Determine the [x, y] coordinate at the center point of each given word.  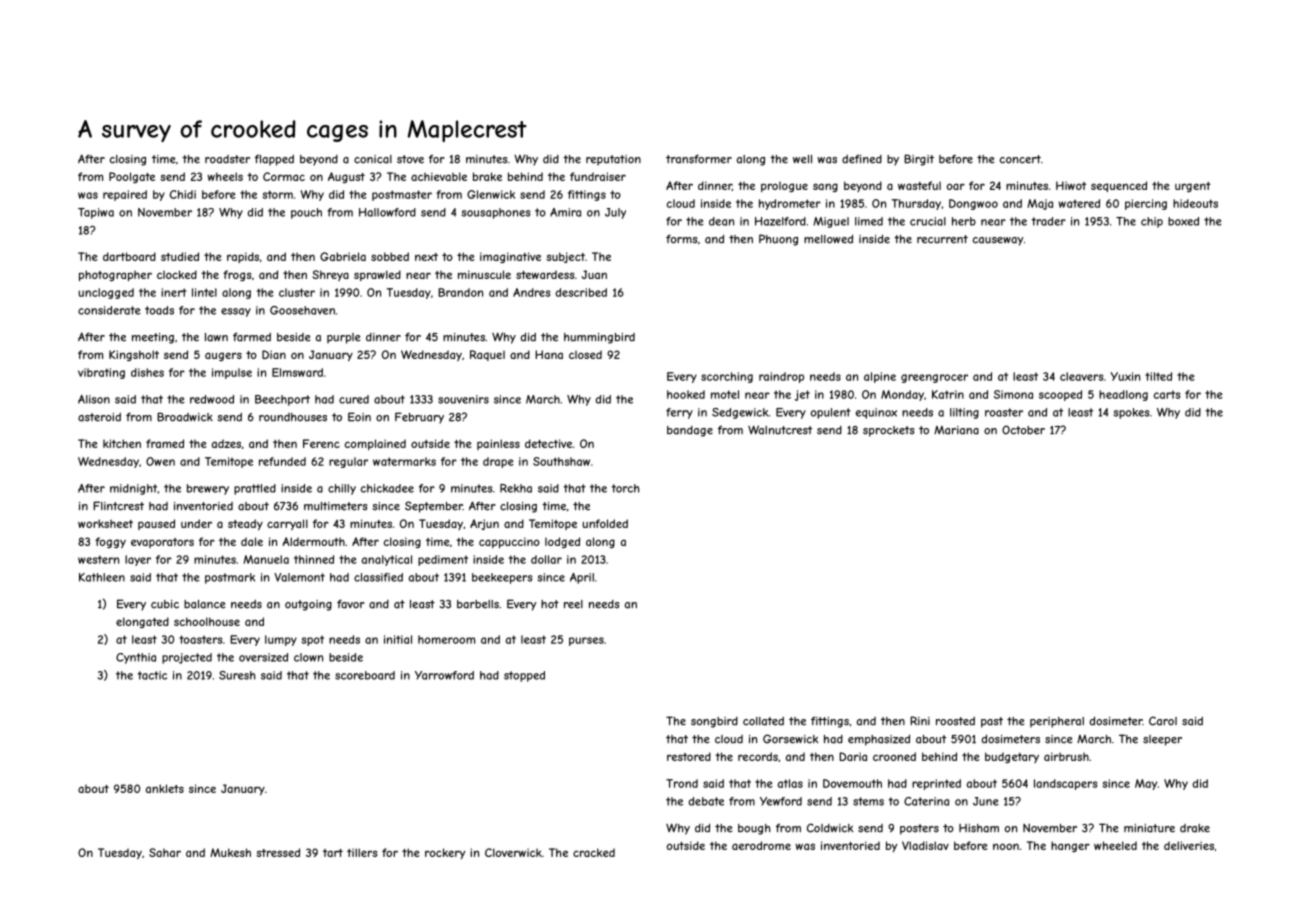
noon [1006, 846]
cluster [297, 292]
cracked [594, 852]
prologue [784, 187]
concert [1020, 159]
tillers [362, 852]
